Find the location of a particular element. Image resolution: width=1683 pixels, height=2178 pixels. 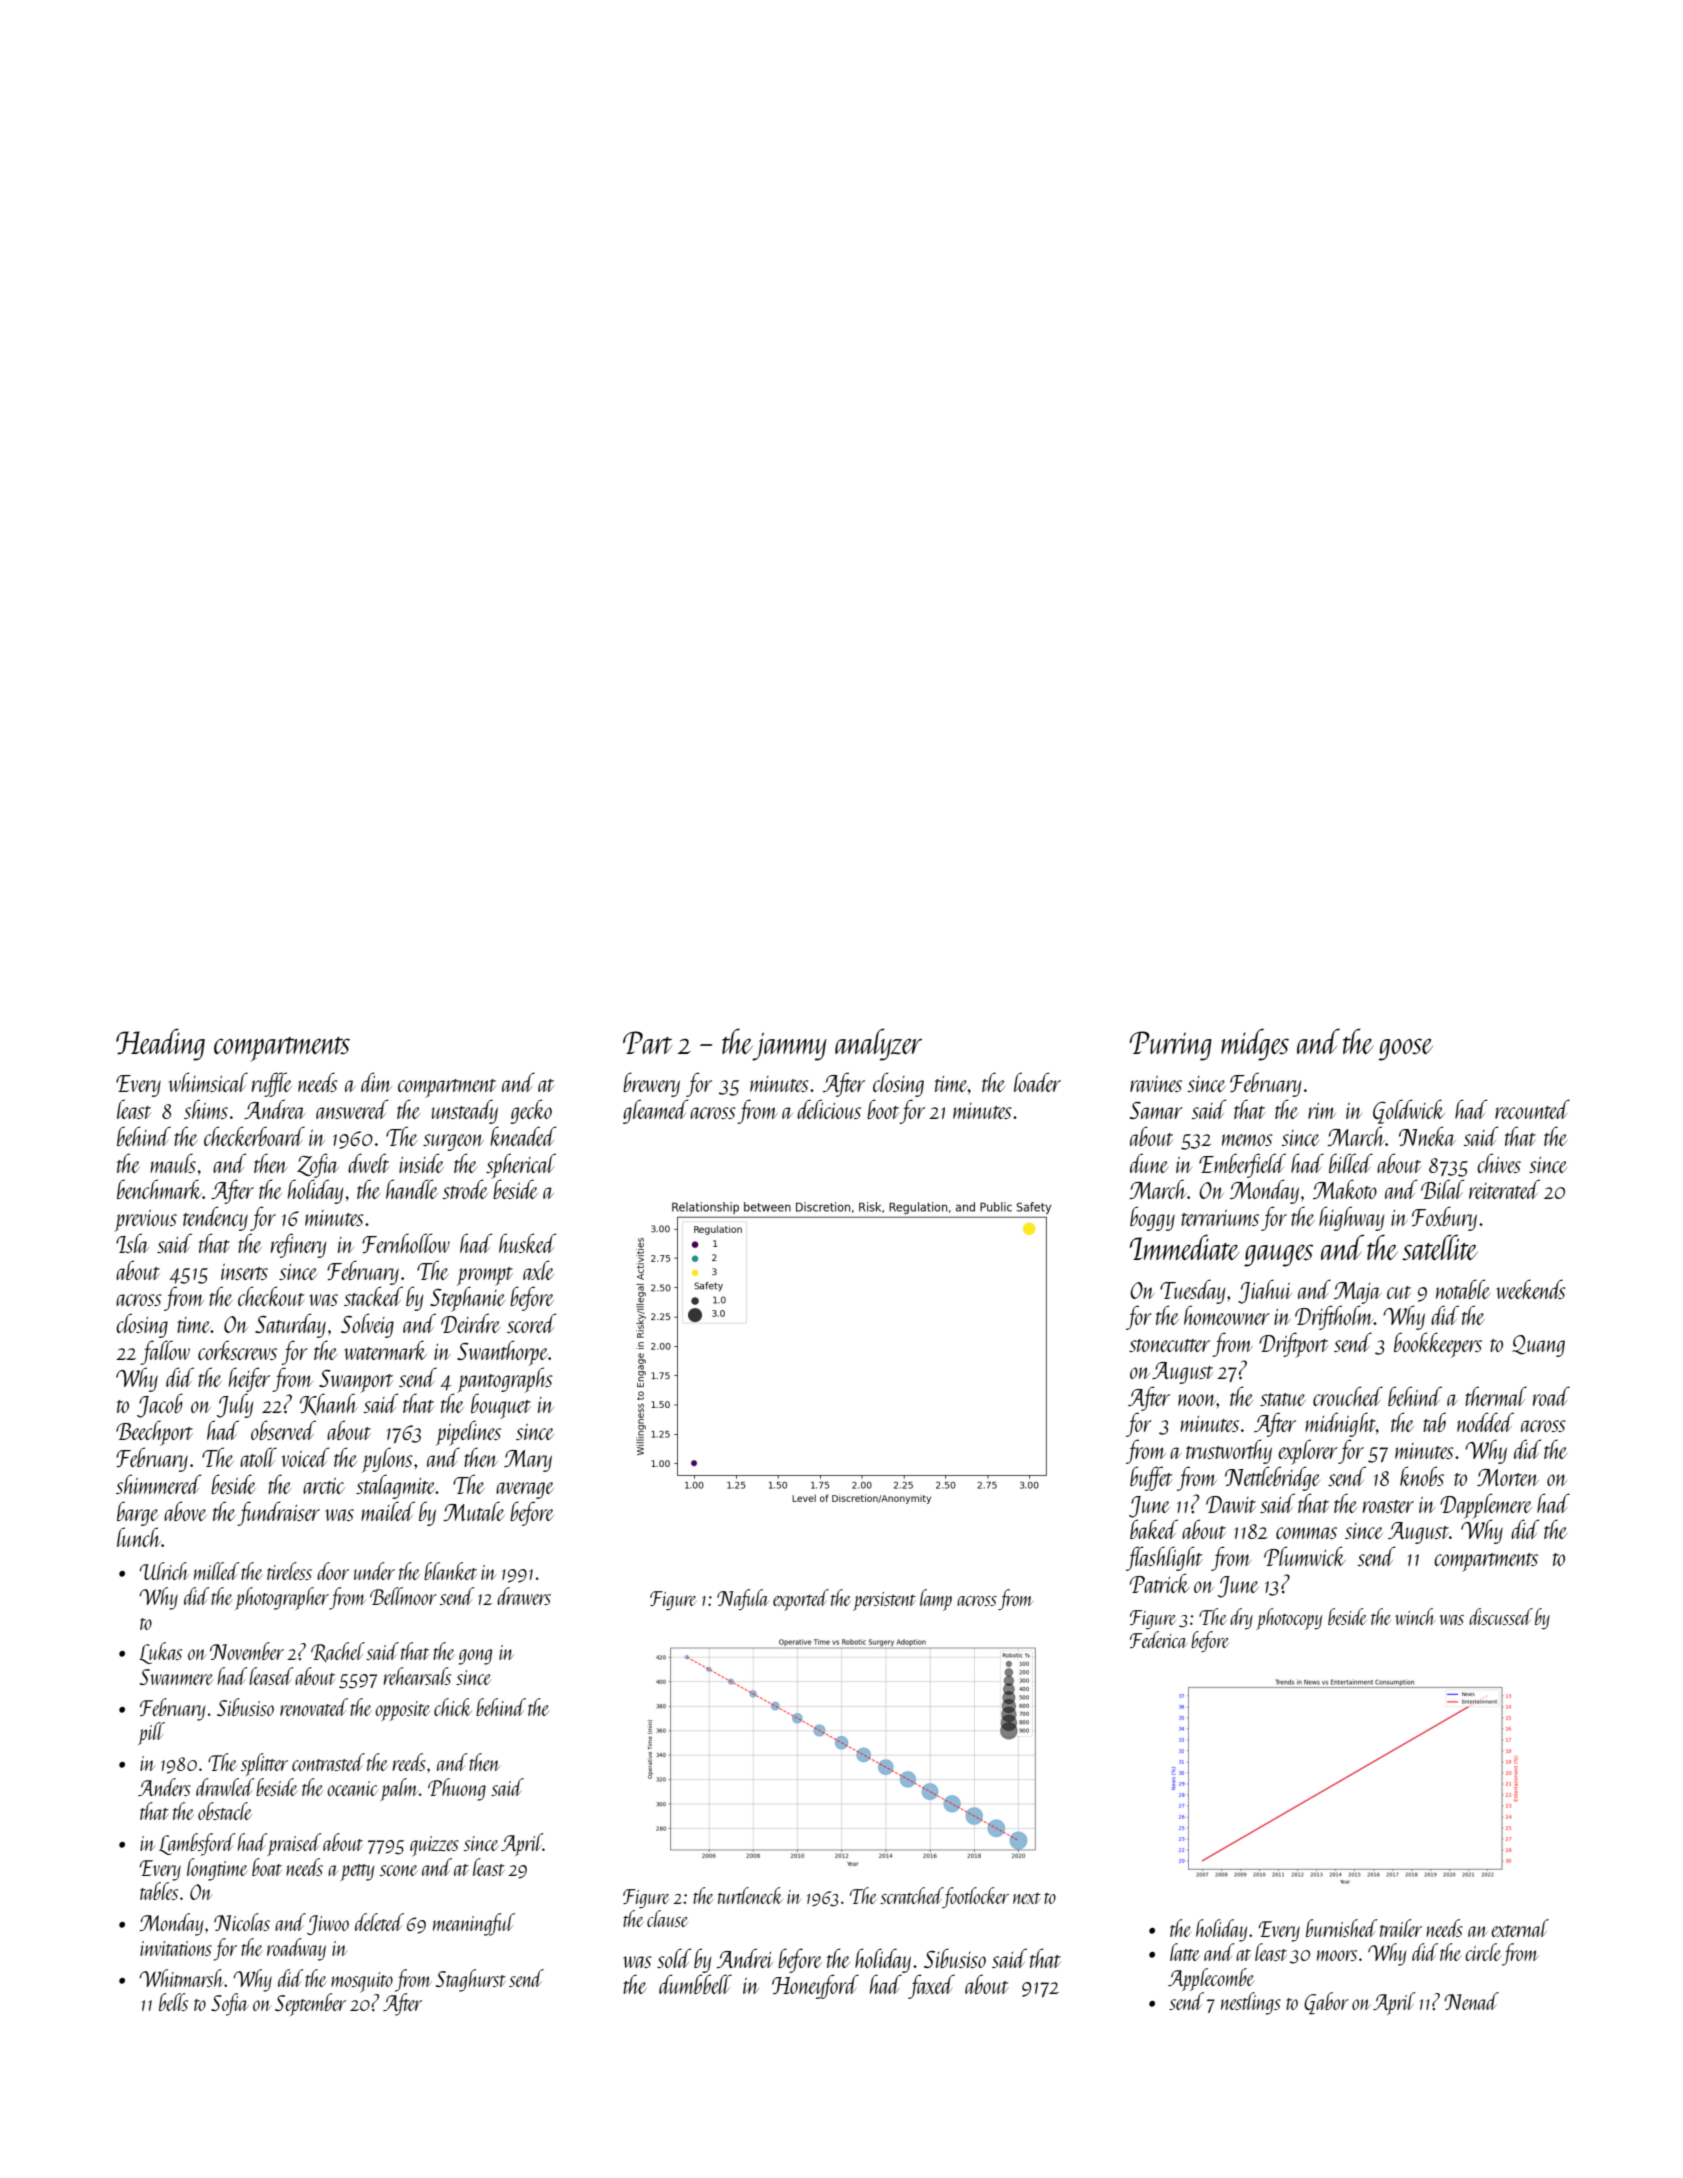

analyzer is located at coordinates (878, 1044).
